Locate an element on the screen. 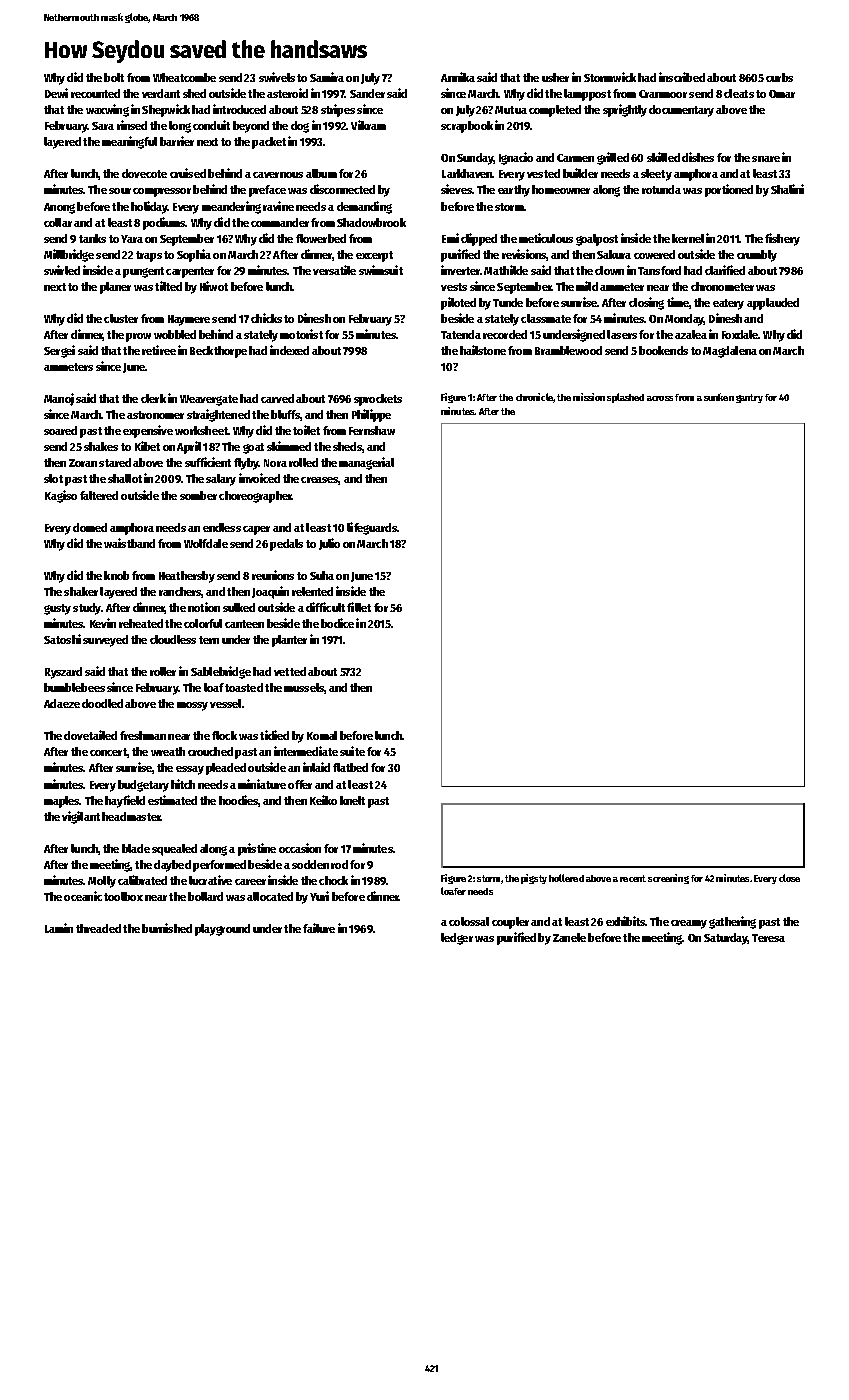  gantry is located at coordinates (749, 398).
